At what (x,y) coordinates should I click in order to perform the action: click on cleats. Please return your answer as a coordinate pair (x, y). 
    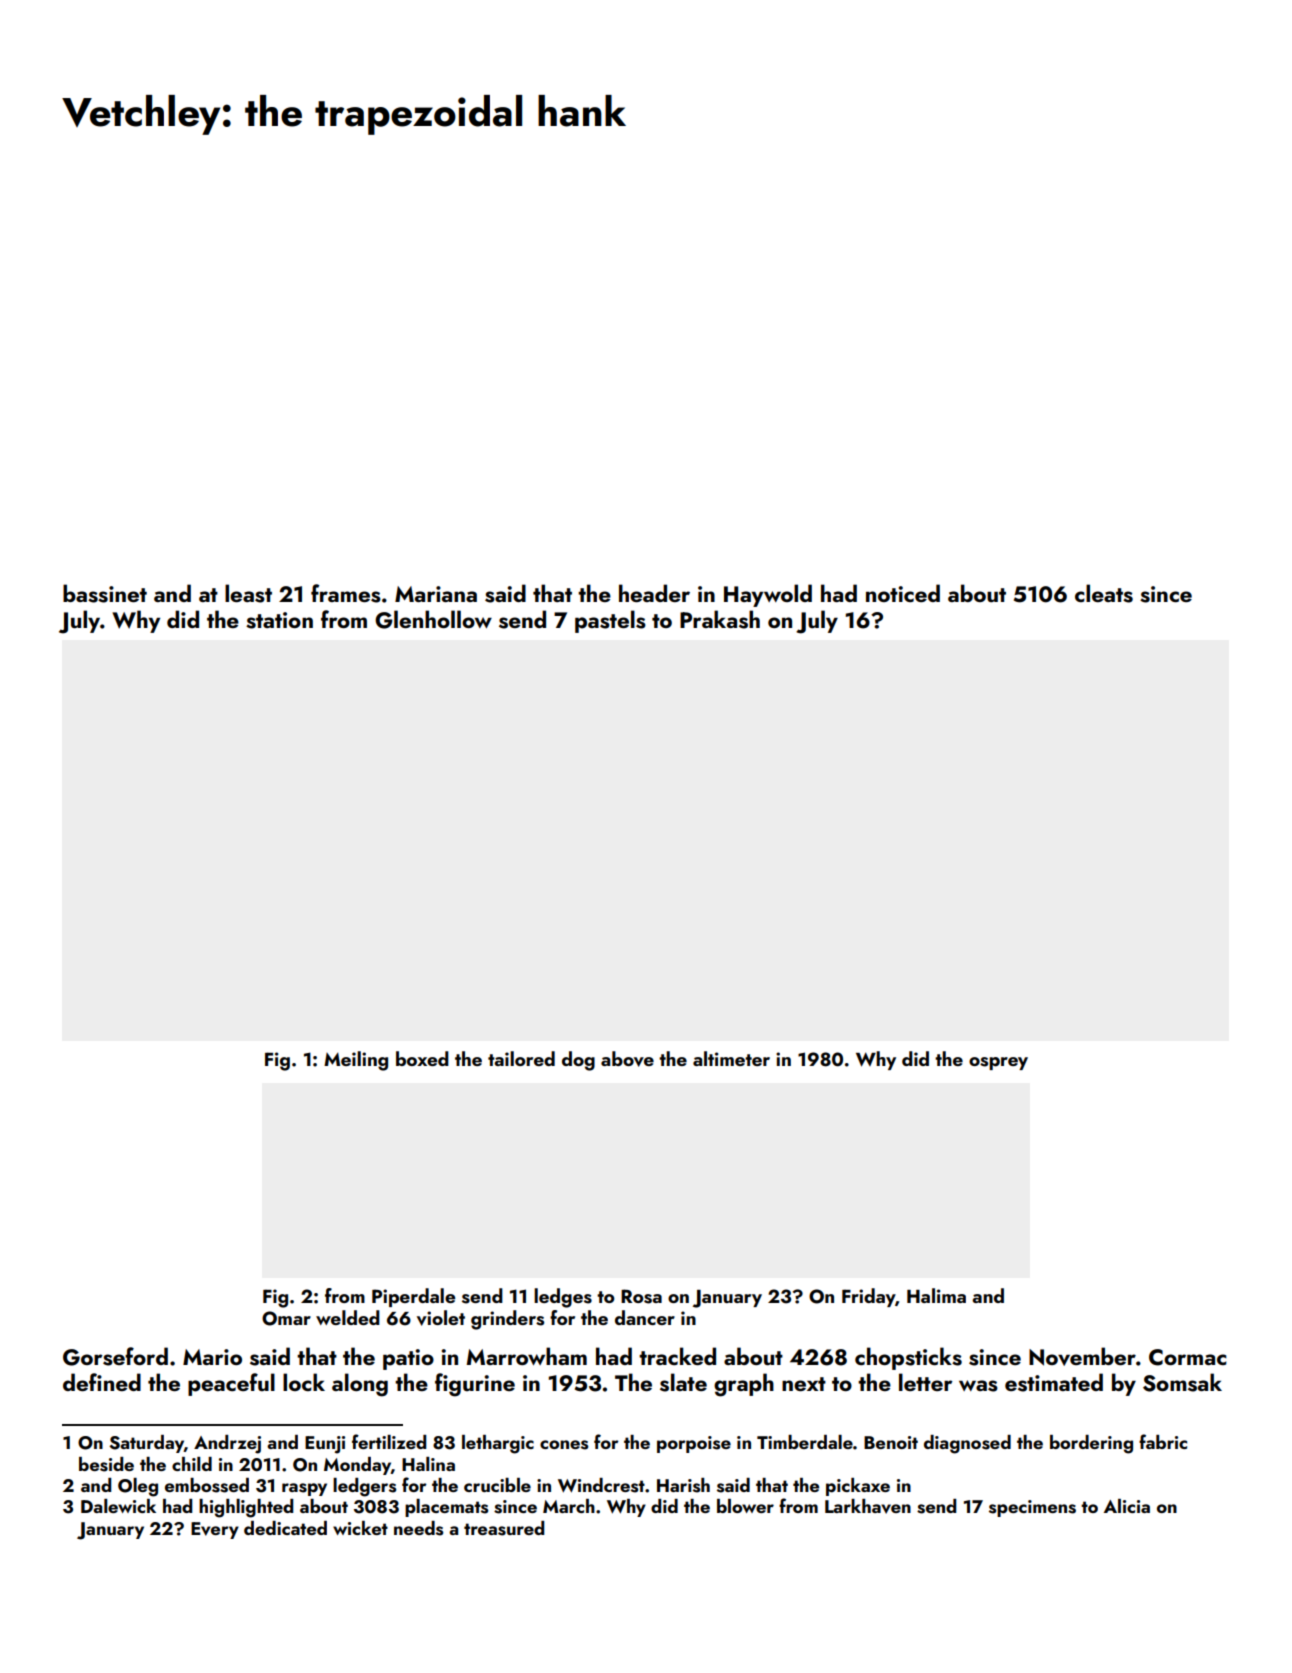
    Looking at the image, I should click on (1104, 593).
